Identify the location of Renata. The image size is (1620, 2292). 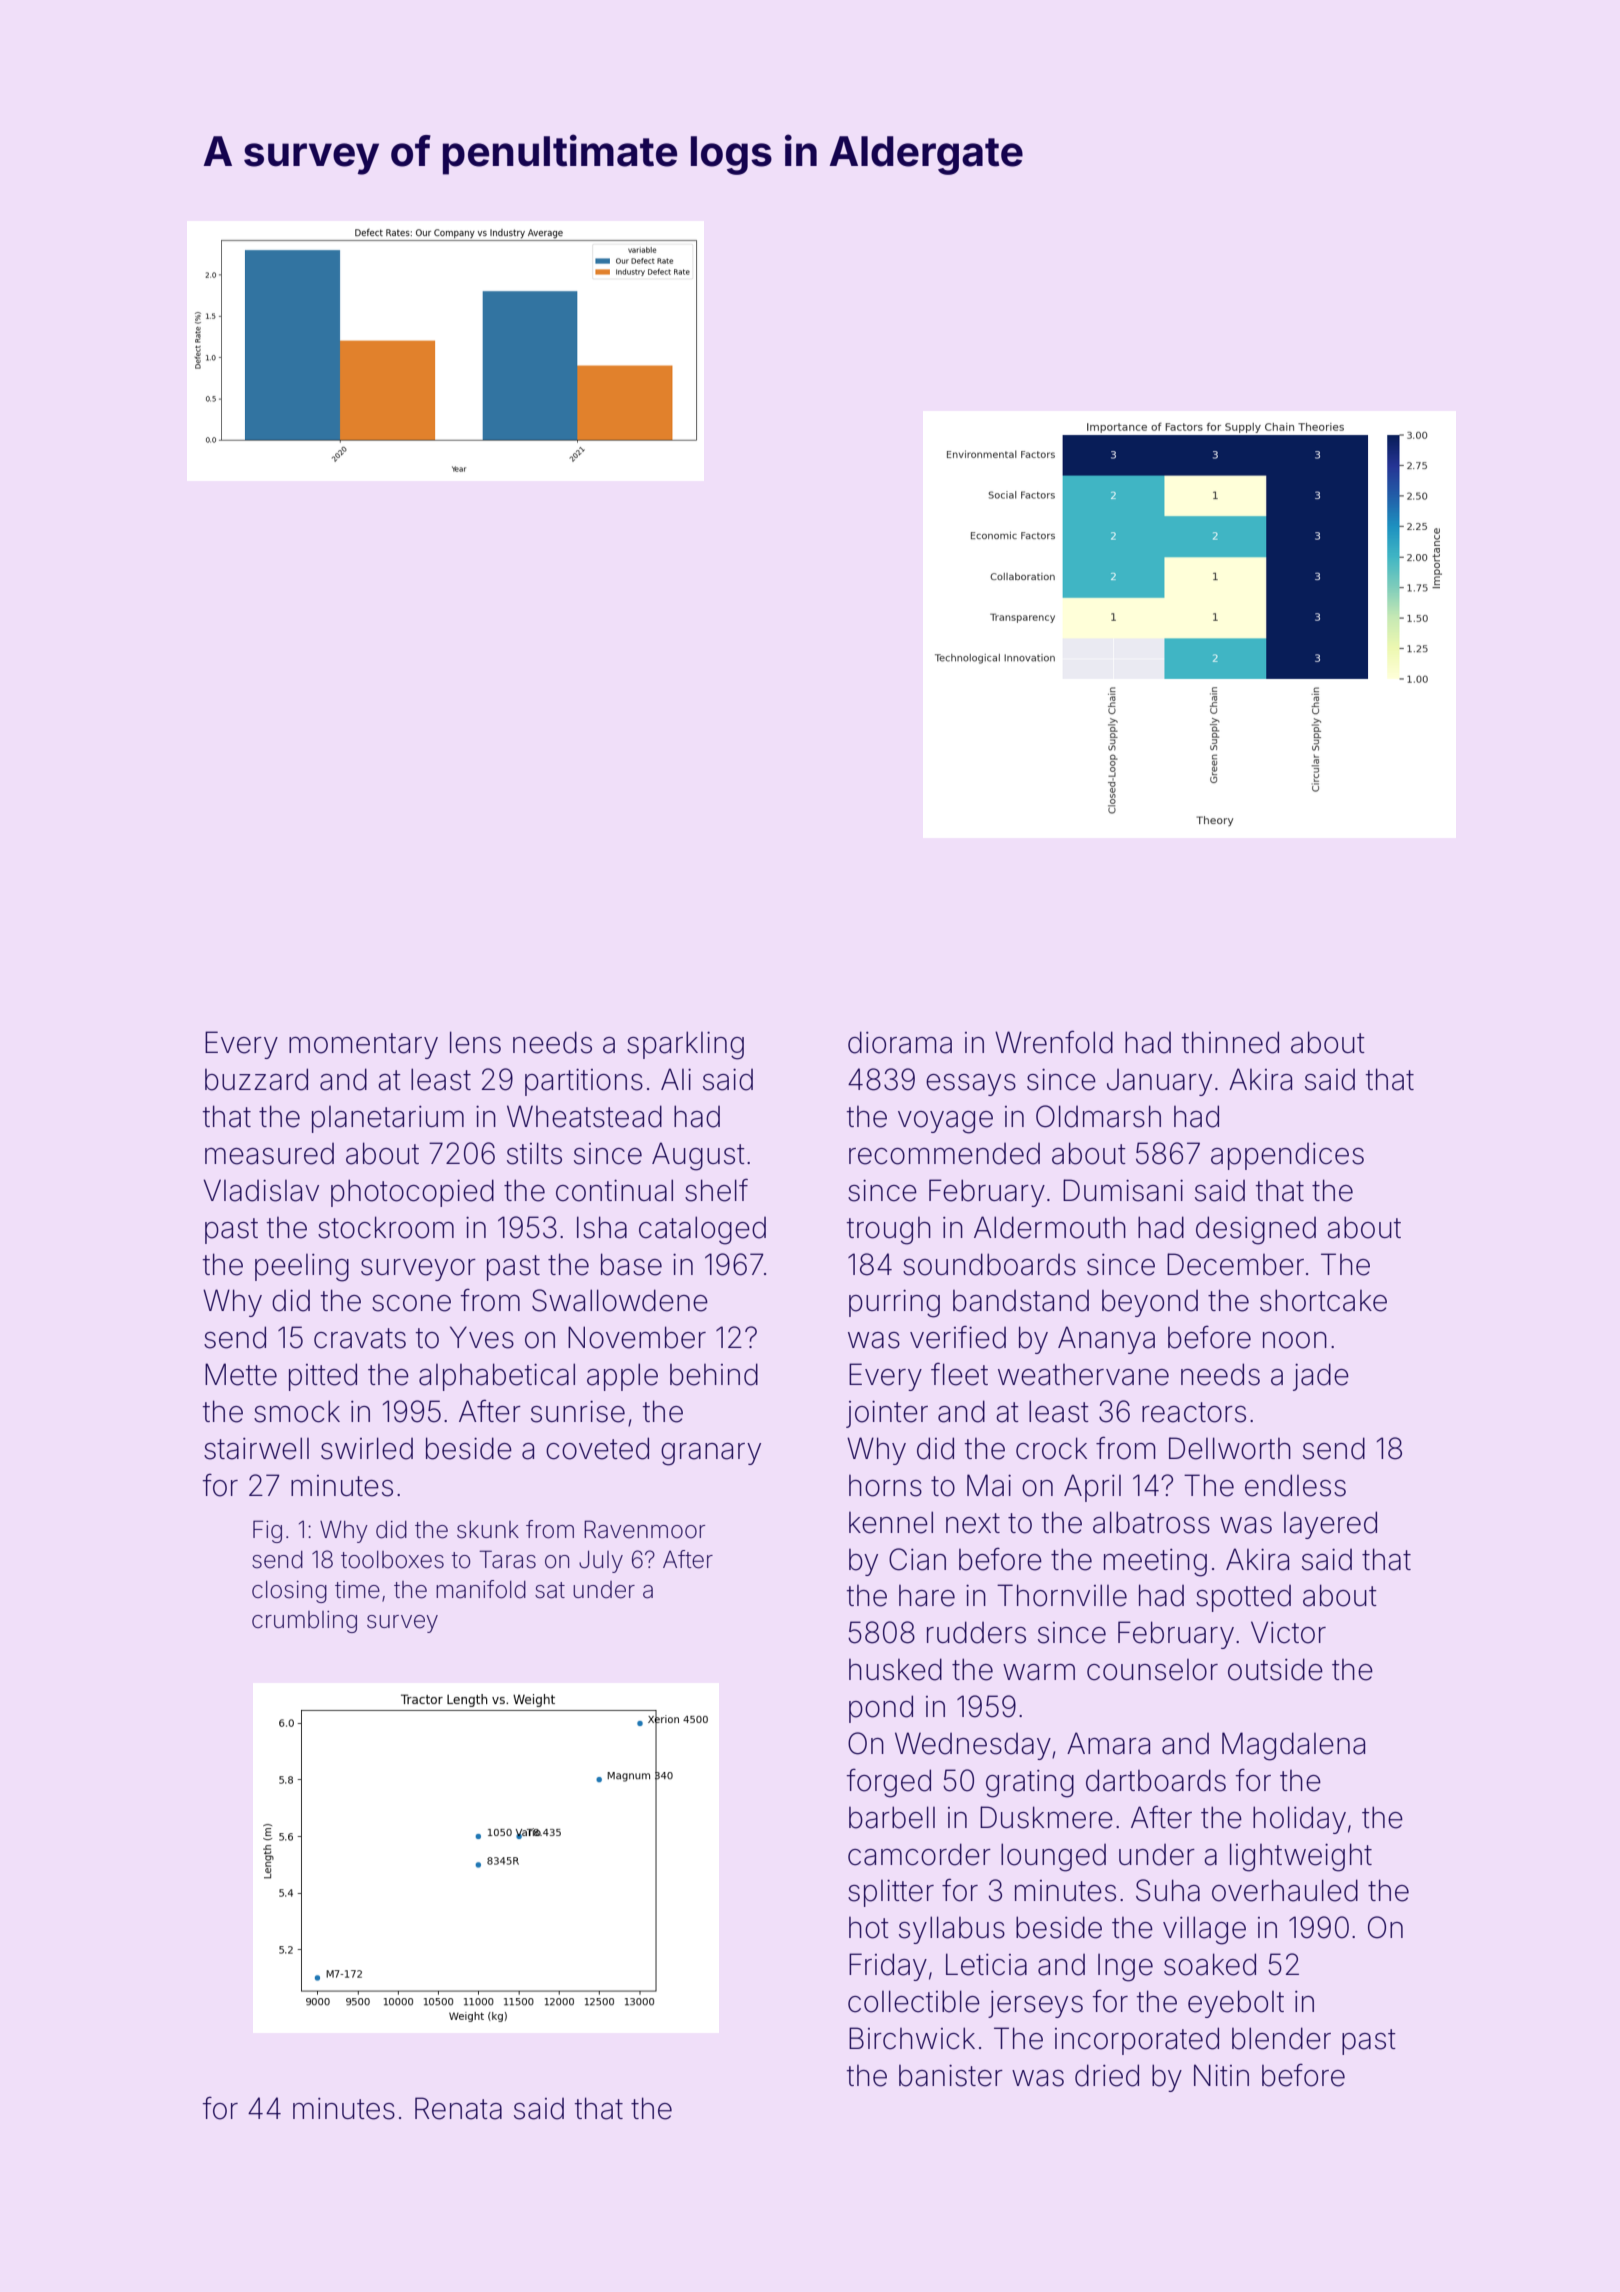
(458, 2108).
